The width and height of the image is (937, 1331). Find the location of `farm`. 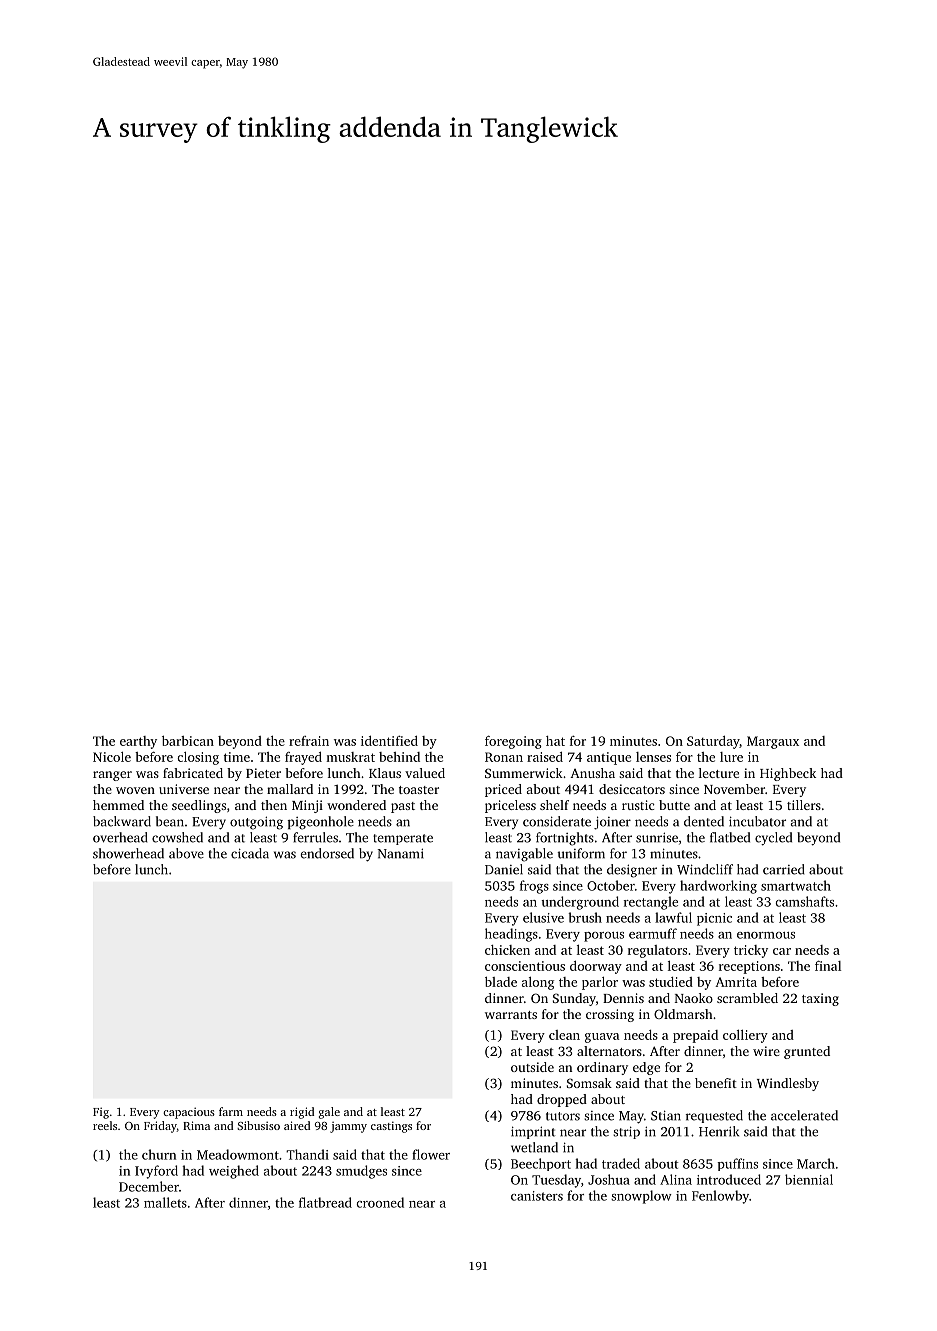

farm is located at coordinates (231, 1111).
